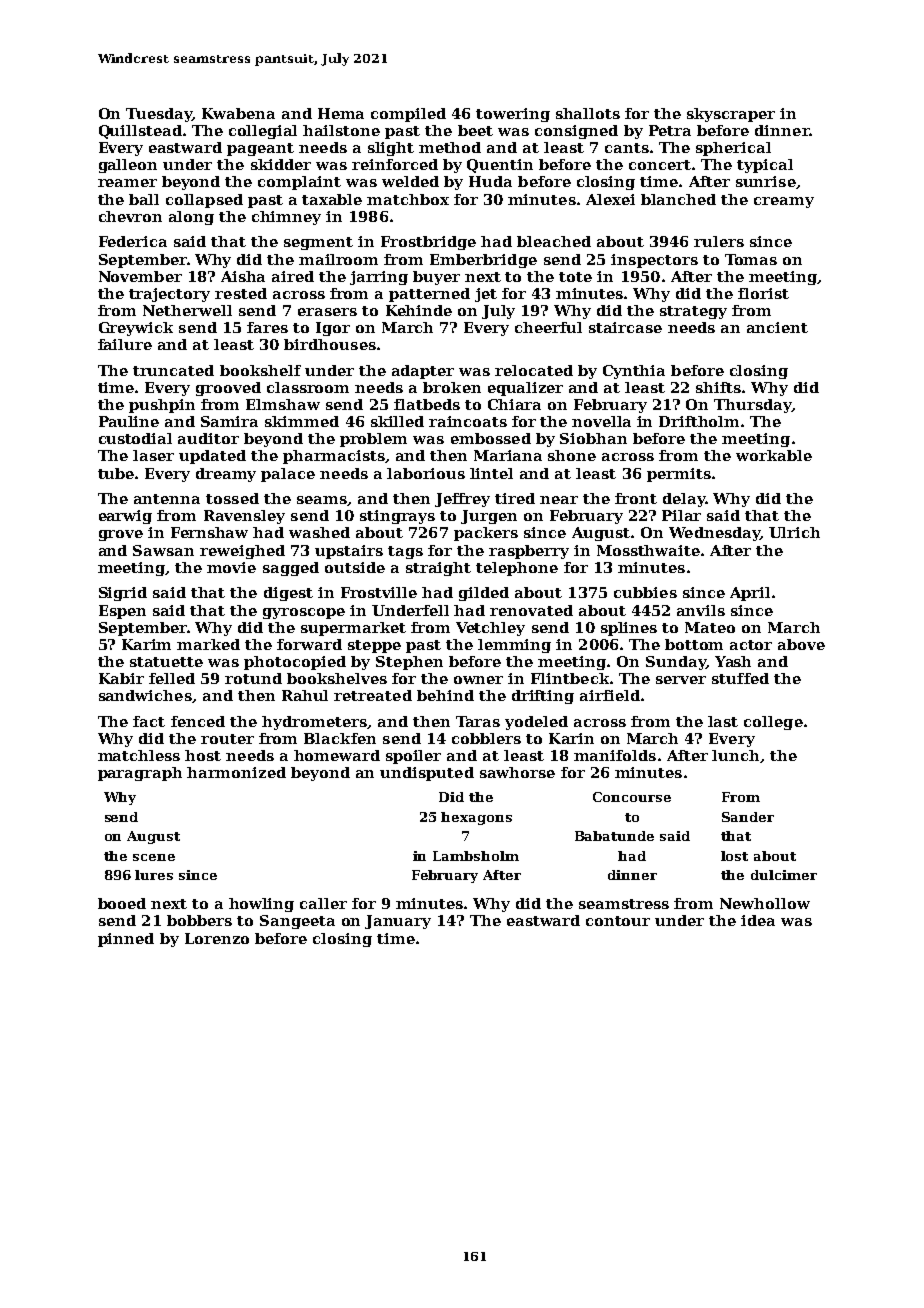  Describe the element at coordinates (238, 113) in the page. I see `Kwabena` at that location.
